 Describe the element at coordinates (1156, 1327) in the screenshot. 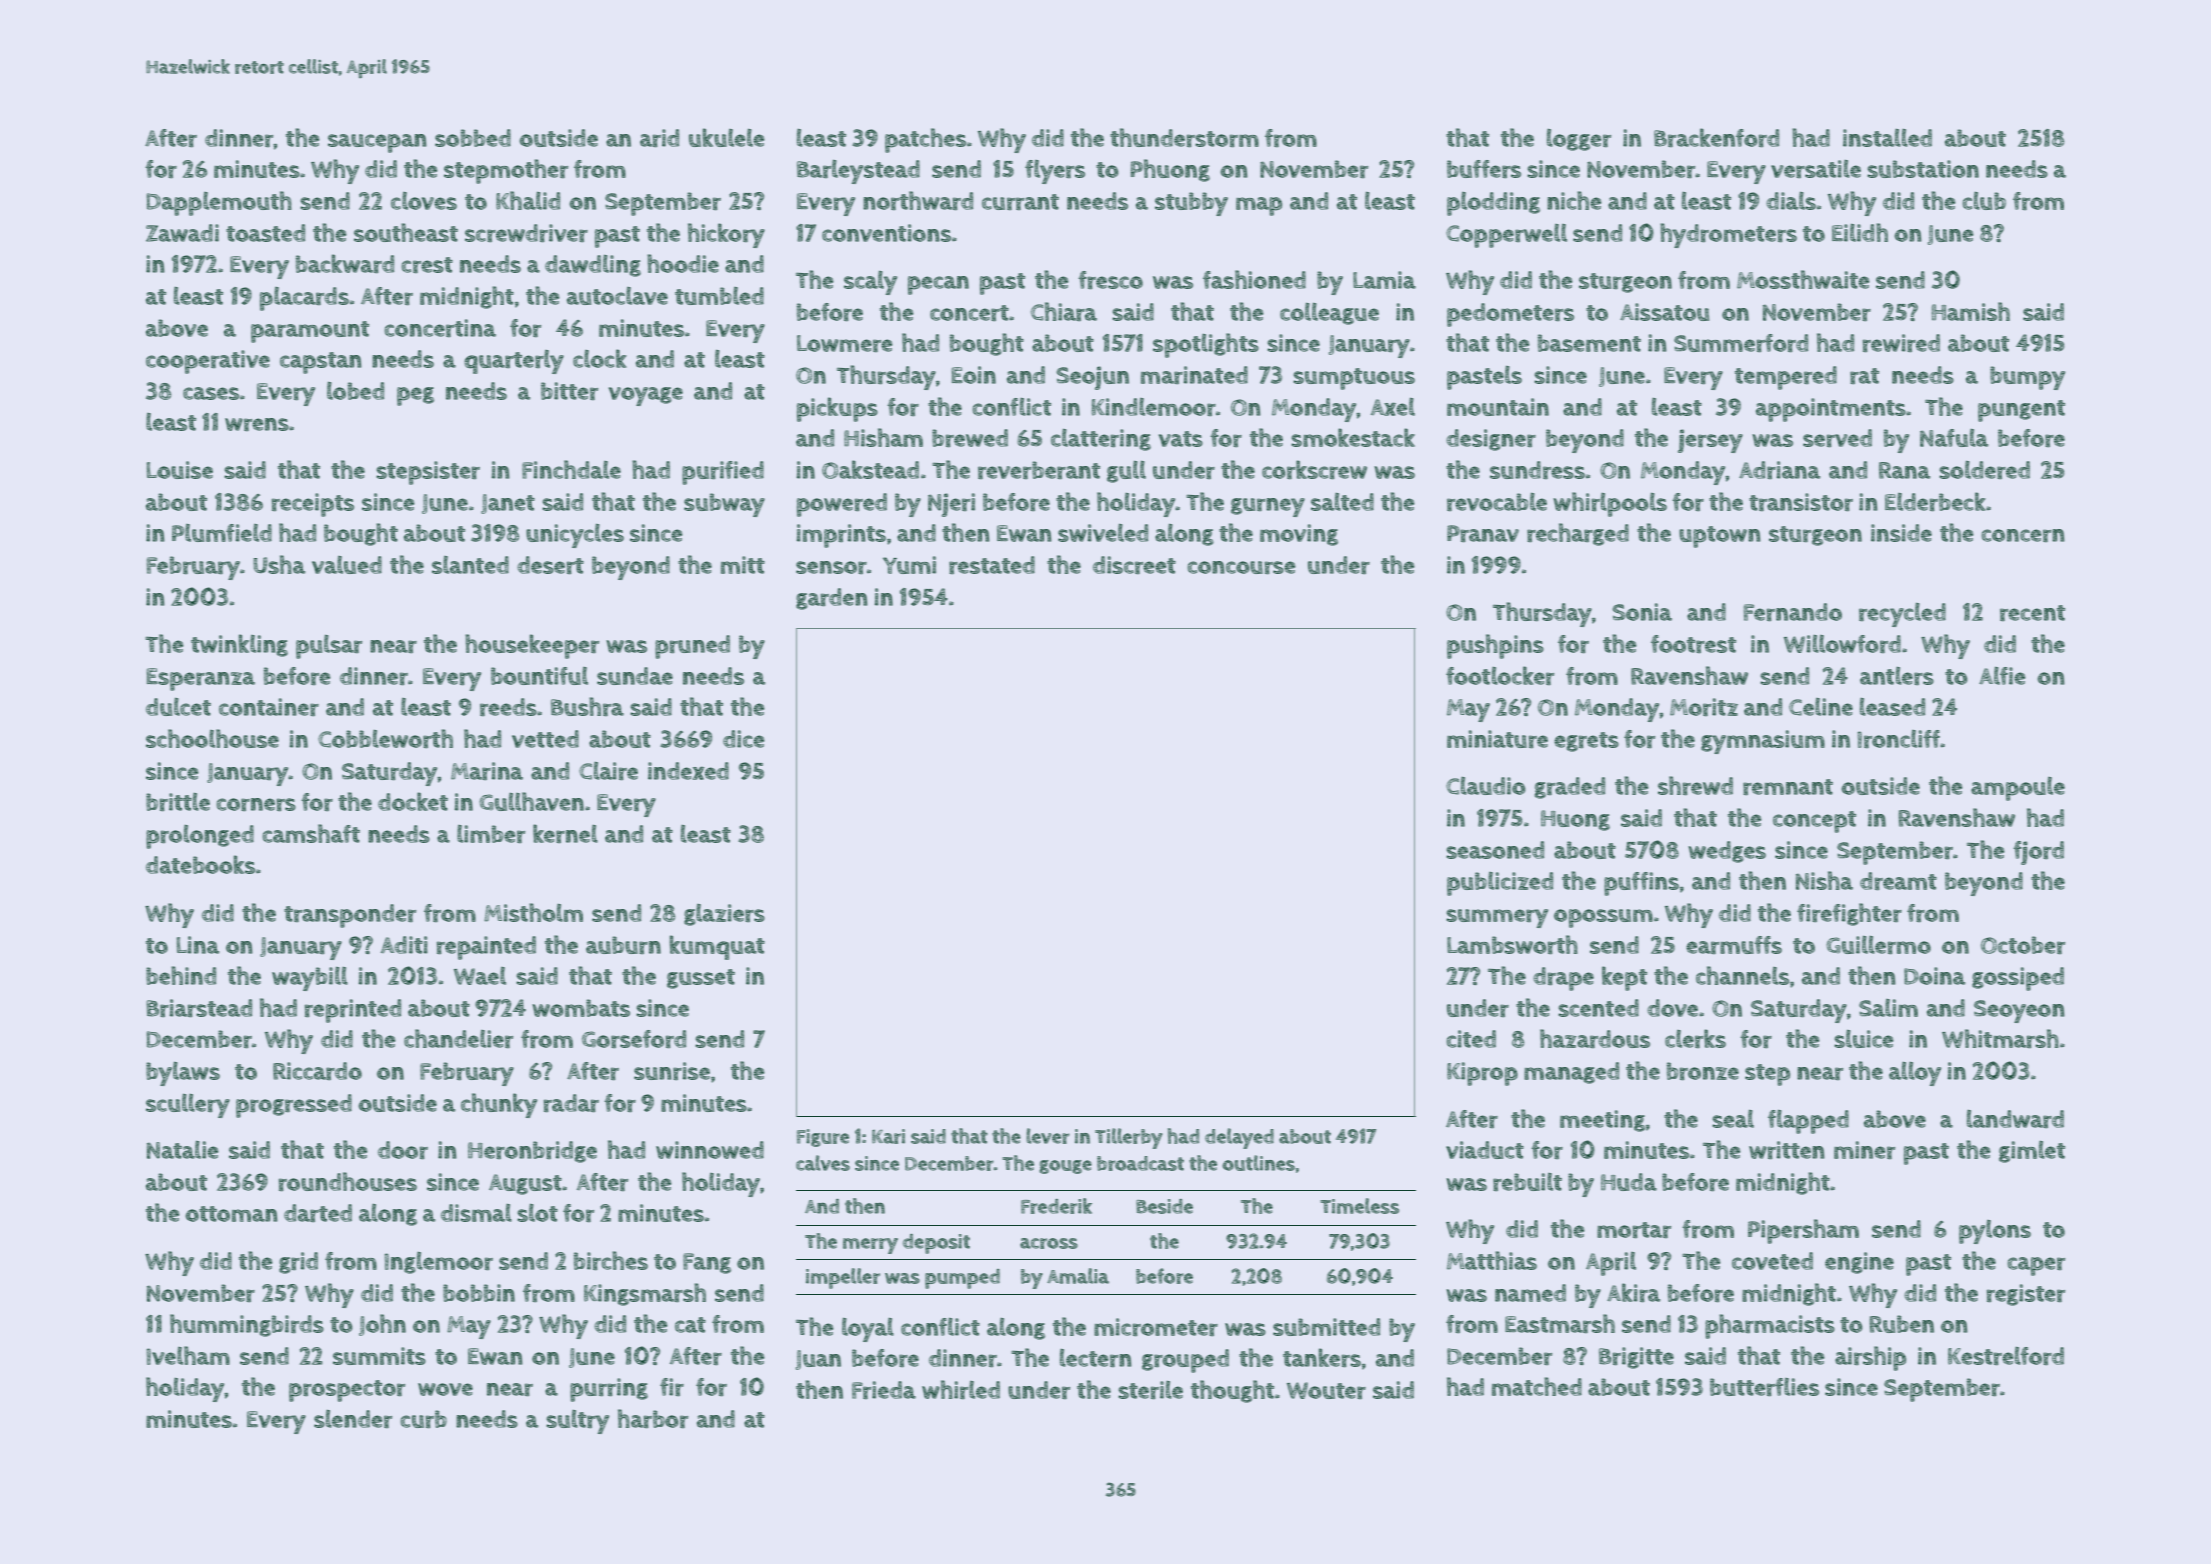

I see `micrometer` at that location.
